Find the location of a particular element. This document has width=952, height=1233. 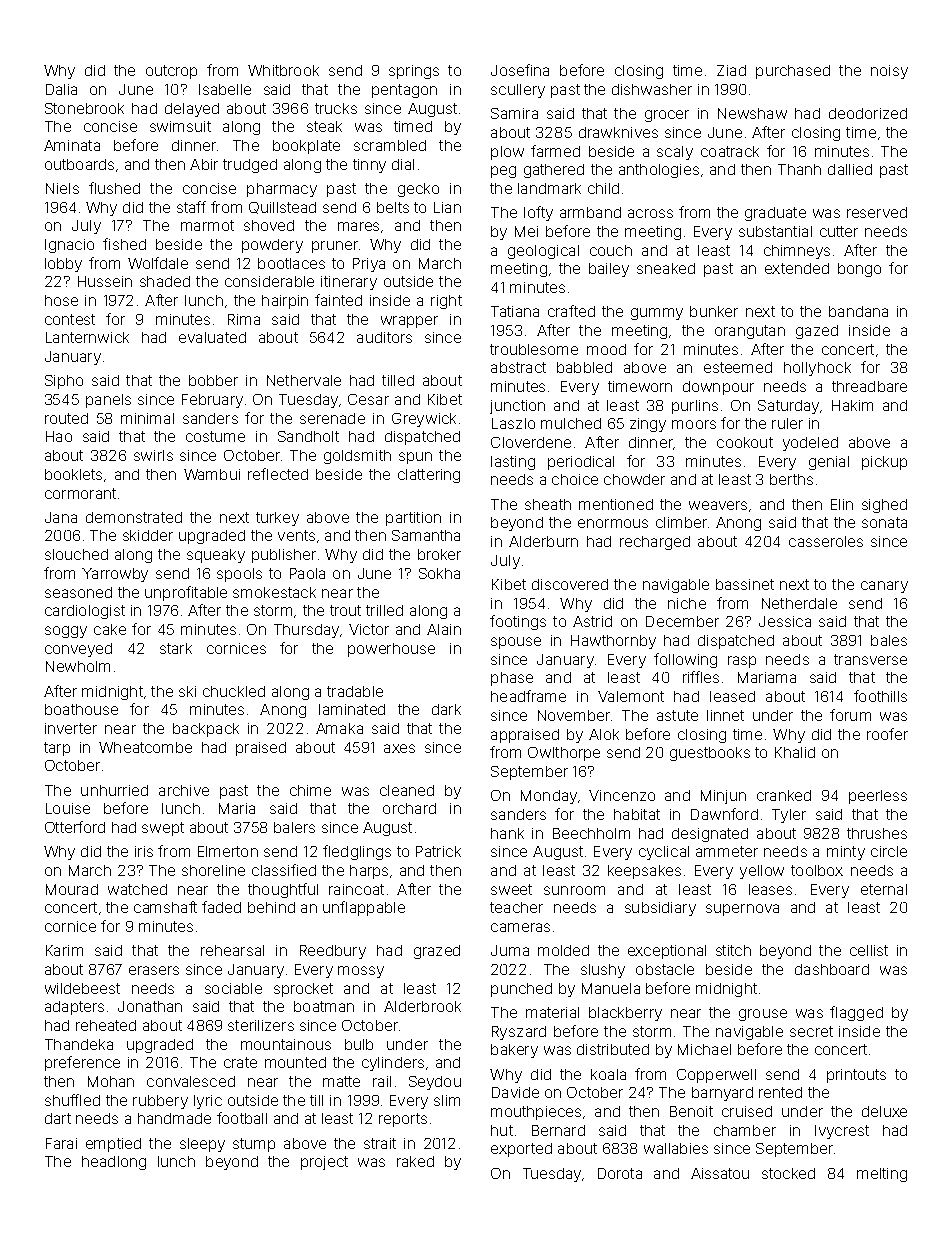

purchased is located at coordinates (793, 72).
